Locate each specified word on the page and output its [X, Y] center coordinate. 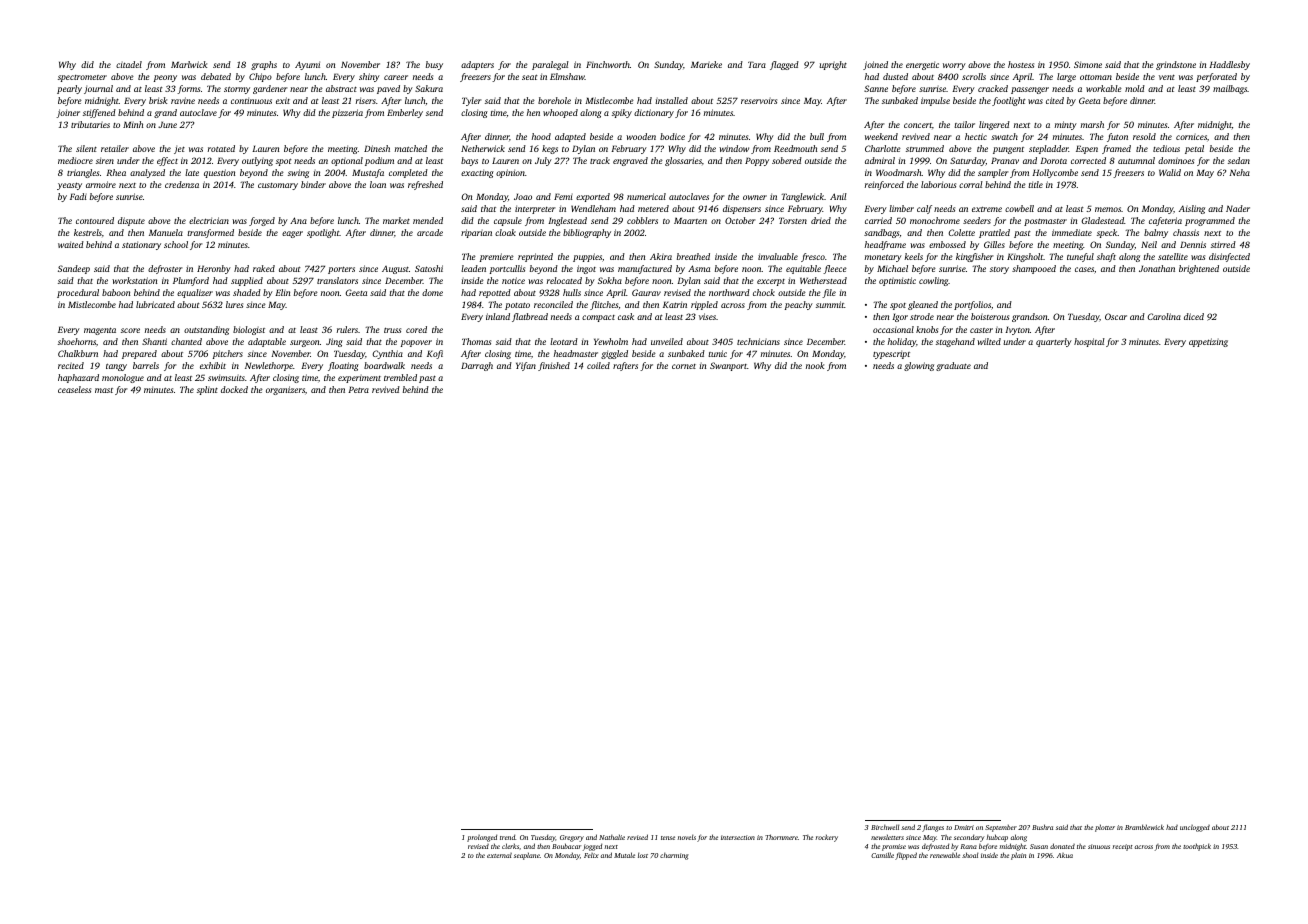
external [499, 855]
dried [821, 220]
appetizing [1208, 342]
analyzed [147, 173]
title [1035, 184]
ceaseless [74, 389]
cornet [684, 366]
